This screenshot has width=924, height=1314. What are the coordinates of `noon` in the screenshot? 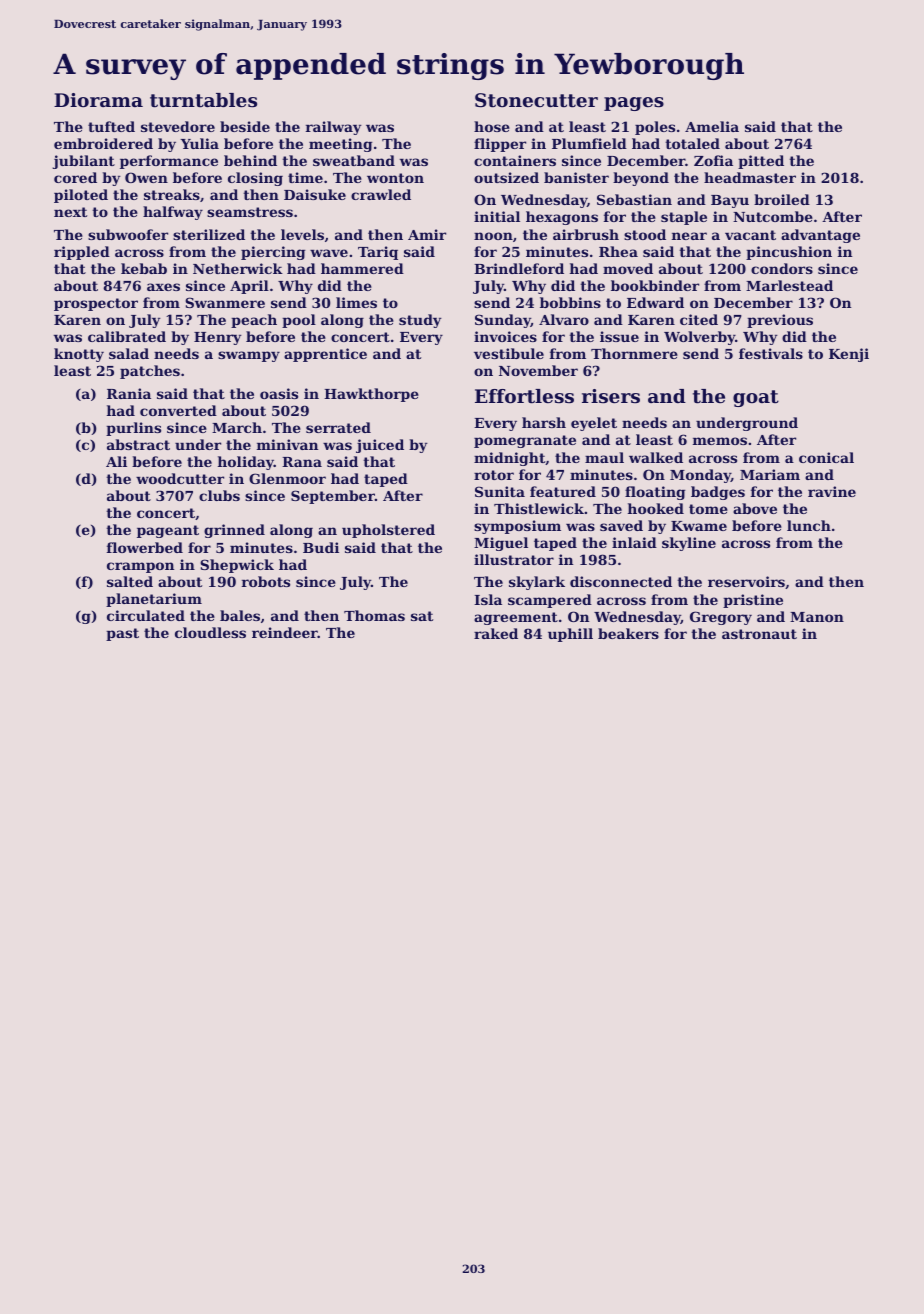 It's located at (493, 236).
